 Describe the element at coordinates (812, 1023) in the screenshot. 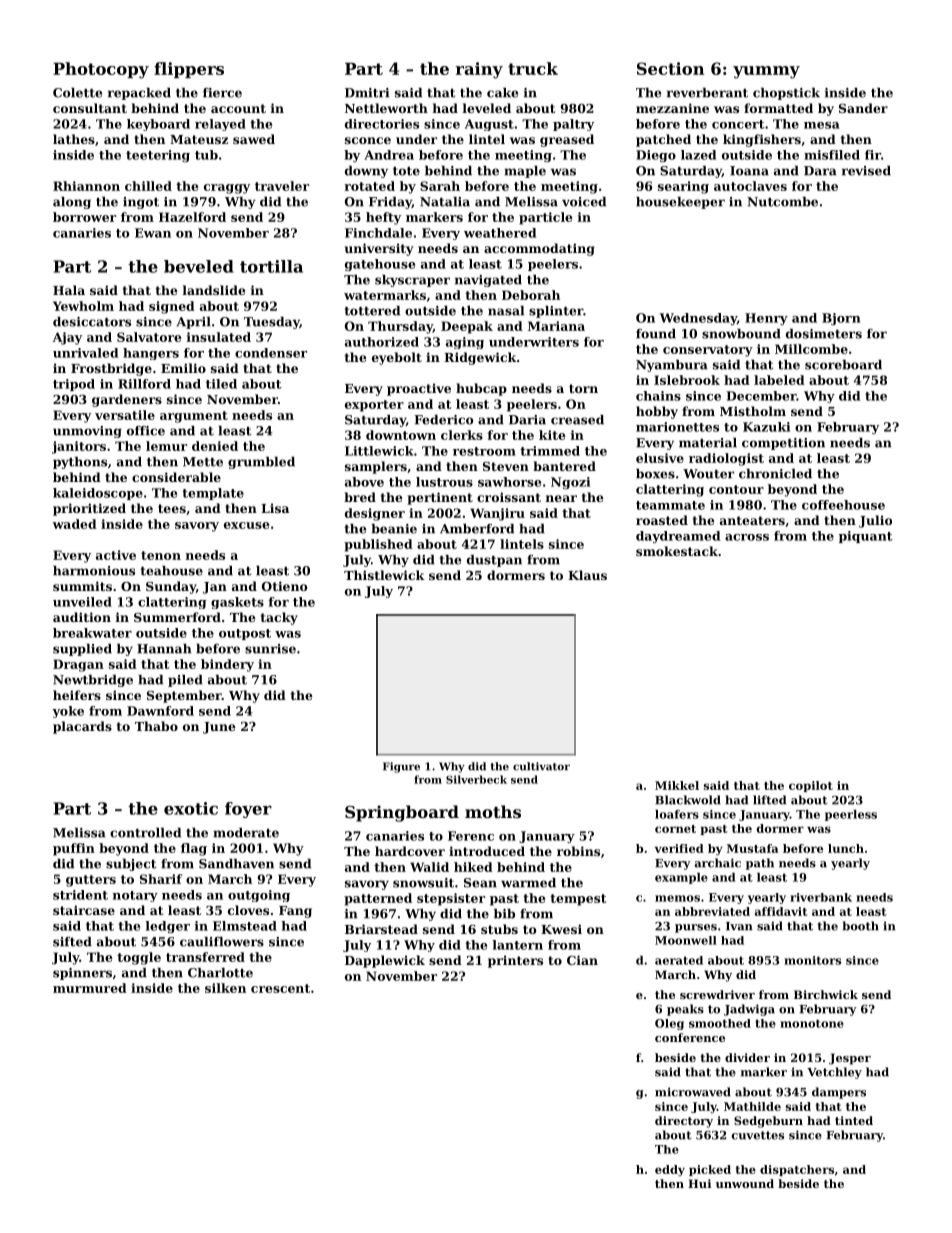

I see `monotone` at that location.
